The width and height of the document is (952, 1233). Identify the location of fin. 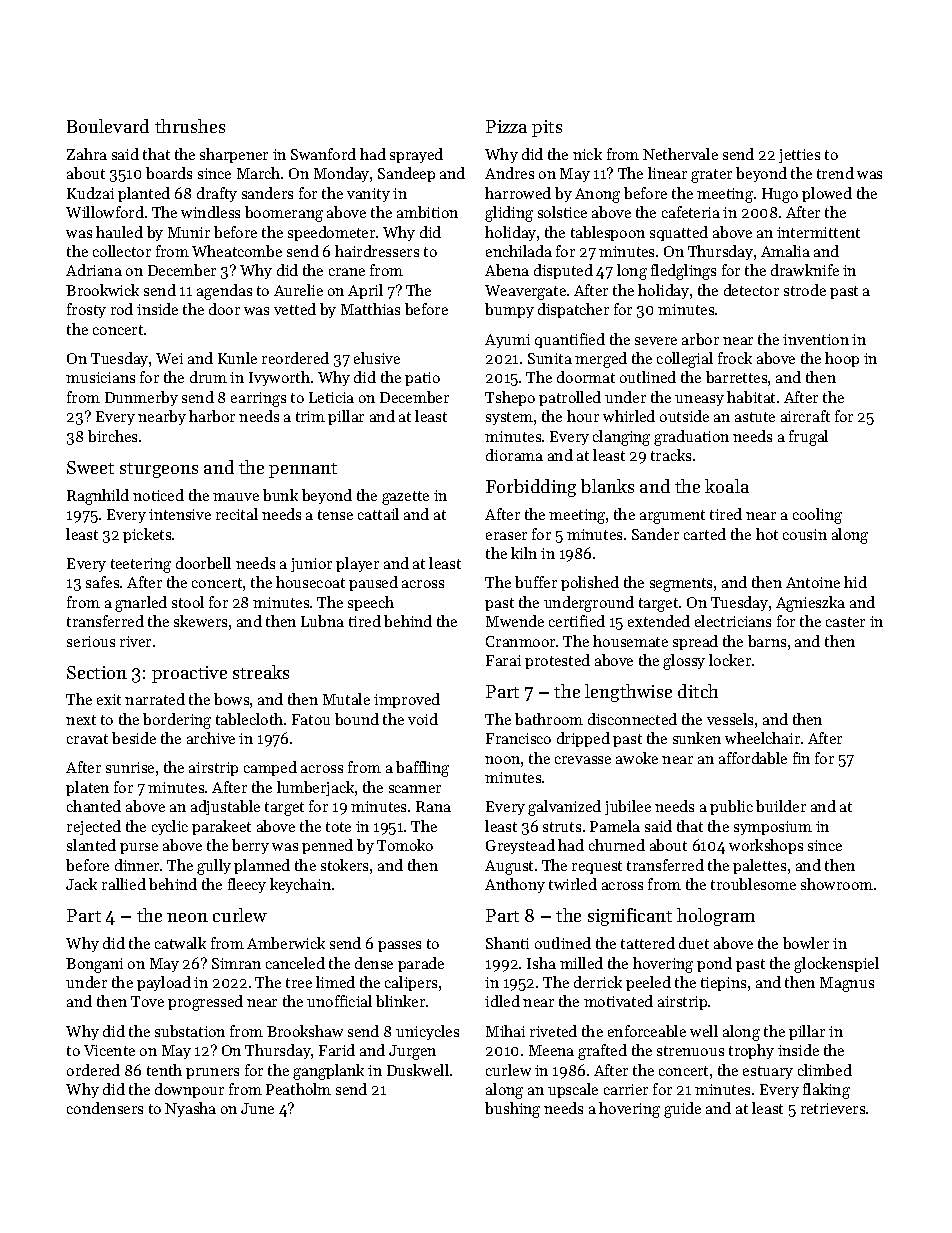
(801, 758).
